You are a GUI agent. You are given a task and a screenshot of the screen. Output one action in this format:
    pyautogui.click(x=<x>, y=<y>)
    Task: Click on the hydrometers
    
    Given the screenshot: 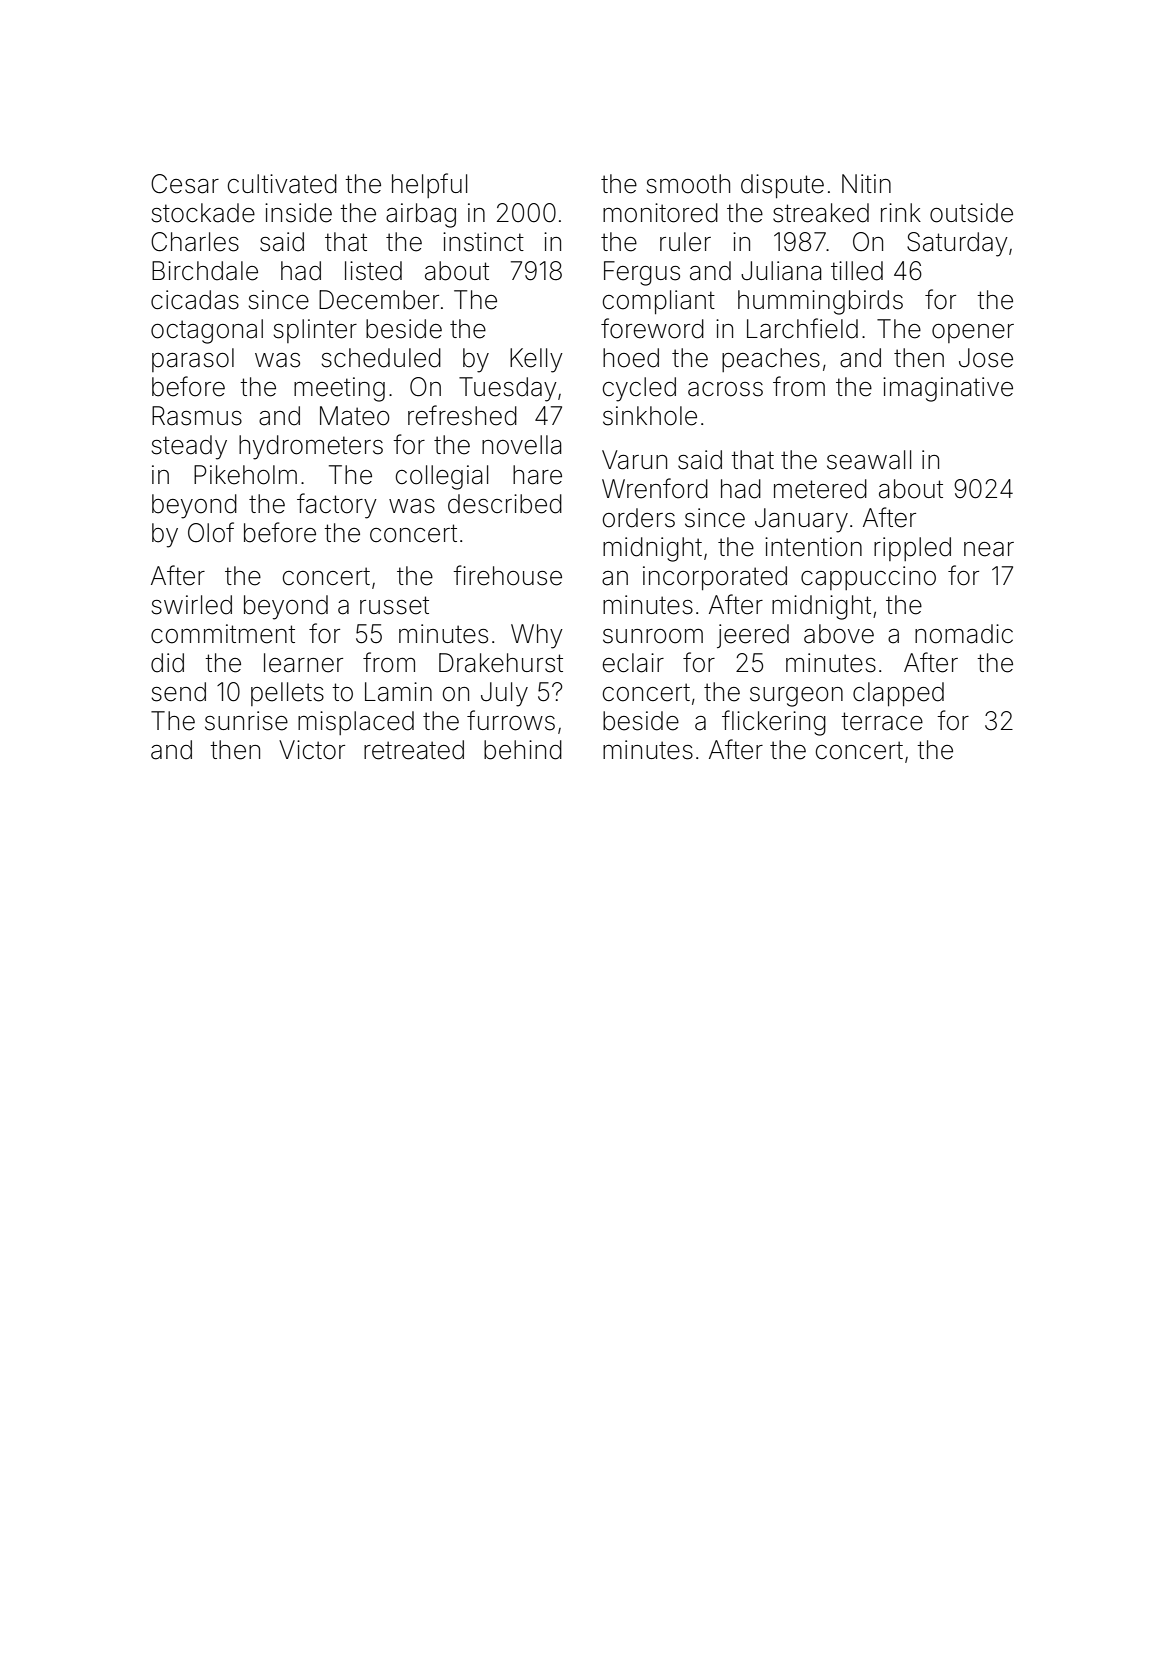 What is the action you would take?
    pyautogui.click(x=311, y=447)
